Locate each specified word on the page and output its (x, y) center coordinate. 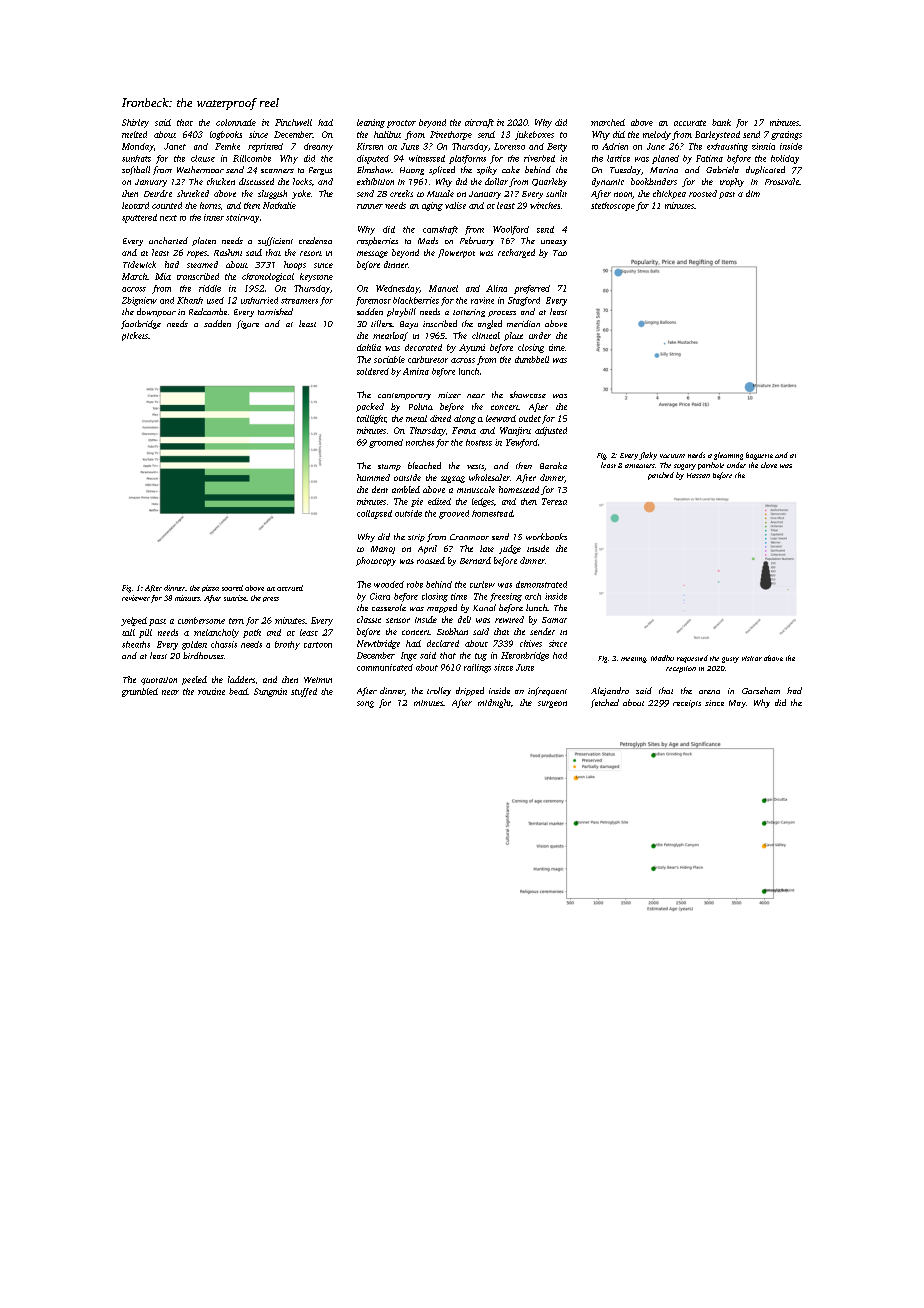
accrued (290, 588)
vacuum (672, 456)
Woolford (511, 230)
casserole (389, 607)
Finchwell (293, 122)
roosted (703, 193)
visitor (752, 658)
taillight (371, 419)
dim (753, 193)
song (365, 704)
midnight (494, 703)
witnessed (427, 158)
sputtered (139, 218)
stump (389, 467)
